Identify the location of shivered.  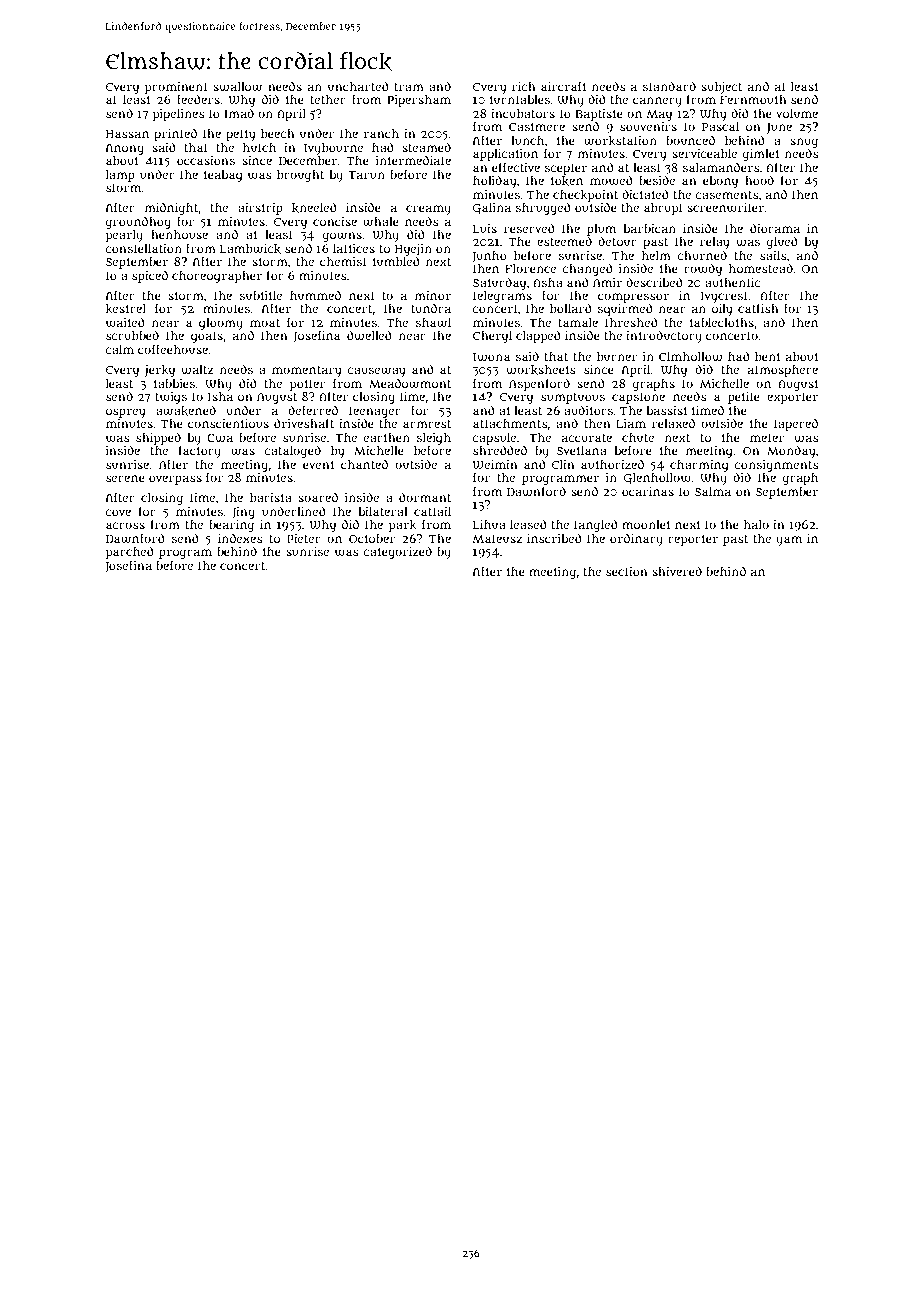
(677, 571).
